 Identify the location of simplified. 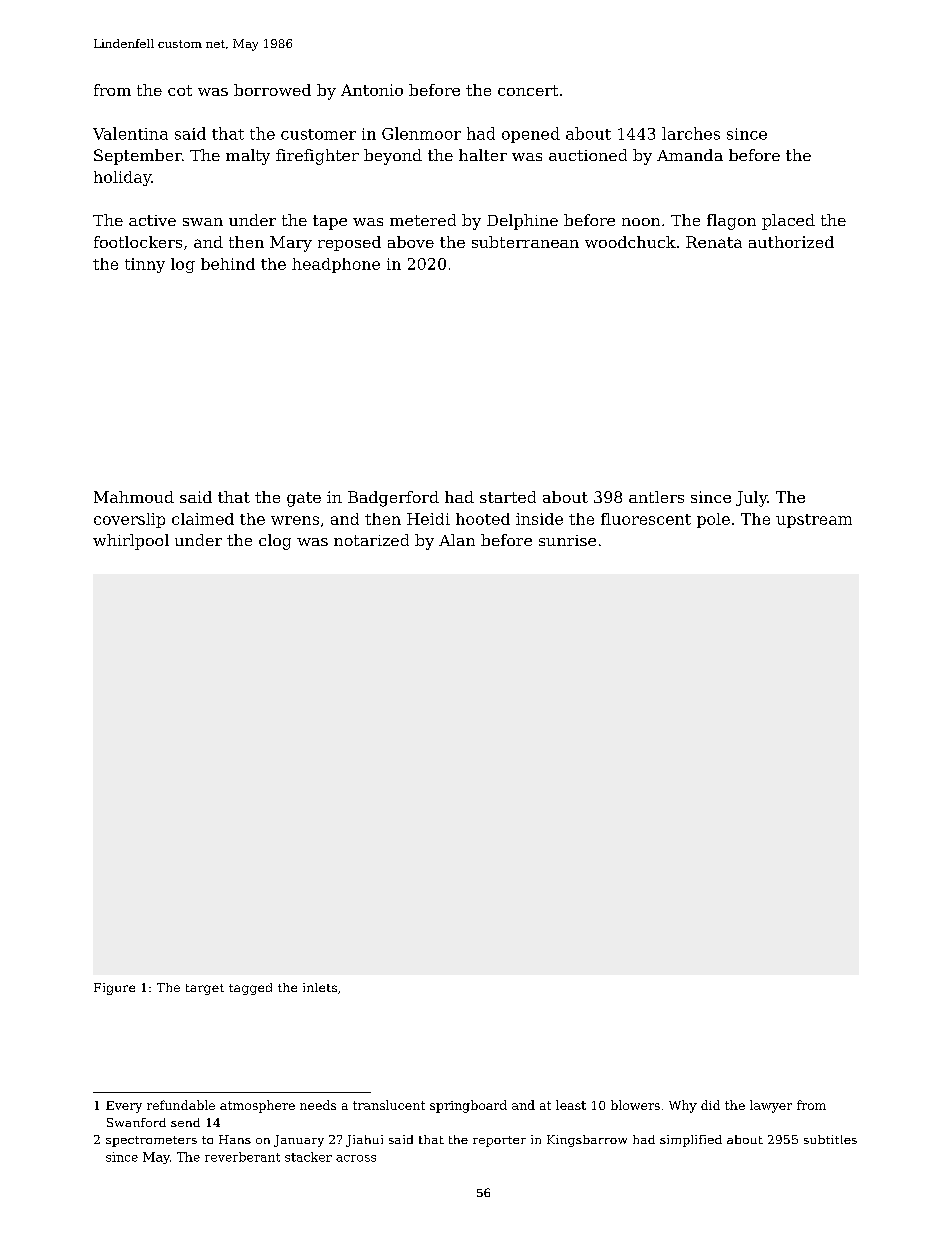
(691, 1141).
